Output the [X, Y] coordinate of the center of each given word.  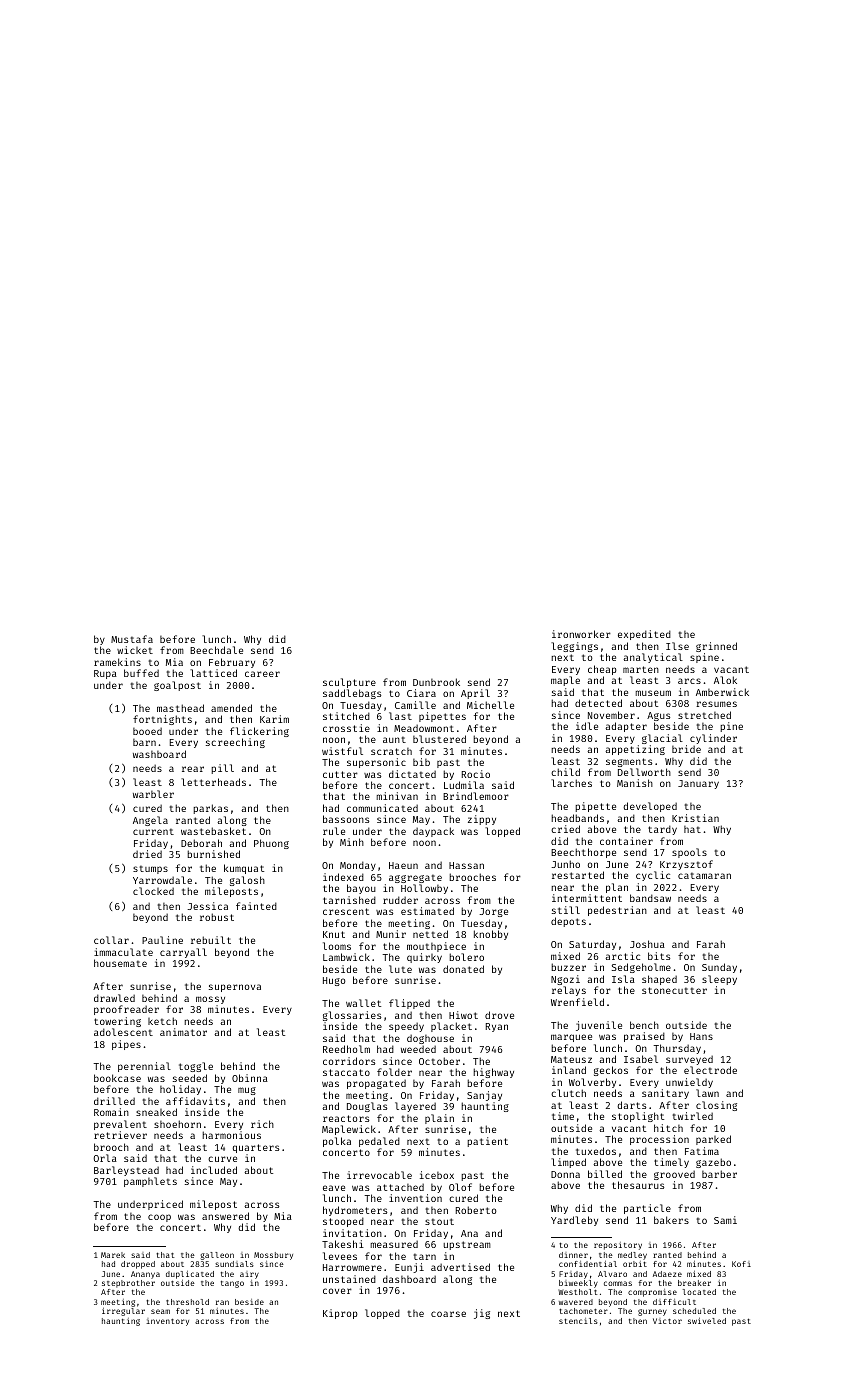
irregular [123, 1312]
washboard [159, 754]
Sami [725, 1220]
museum [653, 693]
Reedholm [346, 1049]
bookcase [117, 1078]
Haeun [403, 865]
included [214, 1170]
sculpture [349, 683]
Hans [701, 1036]
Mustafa [132, 639]
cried [565, 829]
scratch [391, 751]
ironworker [581, 634]
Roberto [476, 1210]
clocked [153, 891]
